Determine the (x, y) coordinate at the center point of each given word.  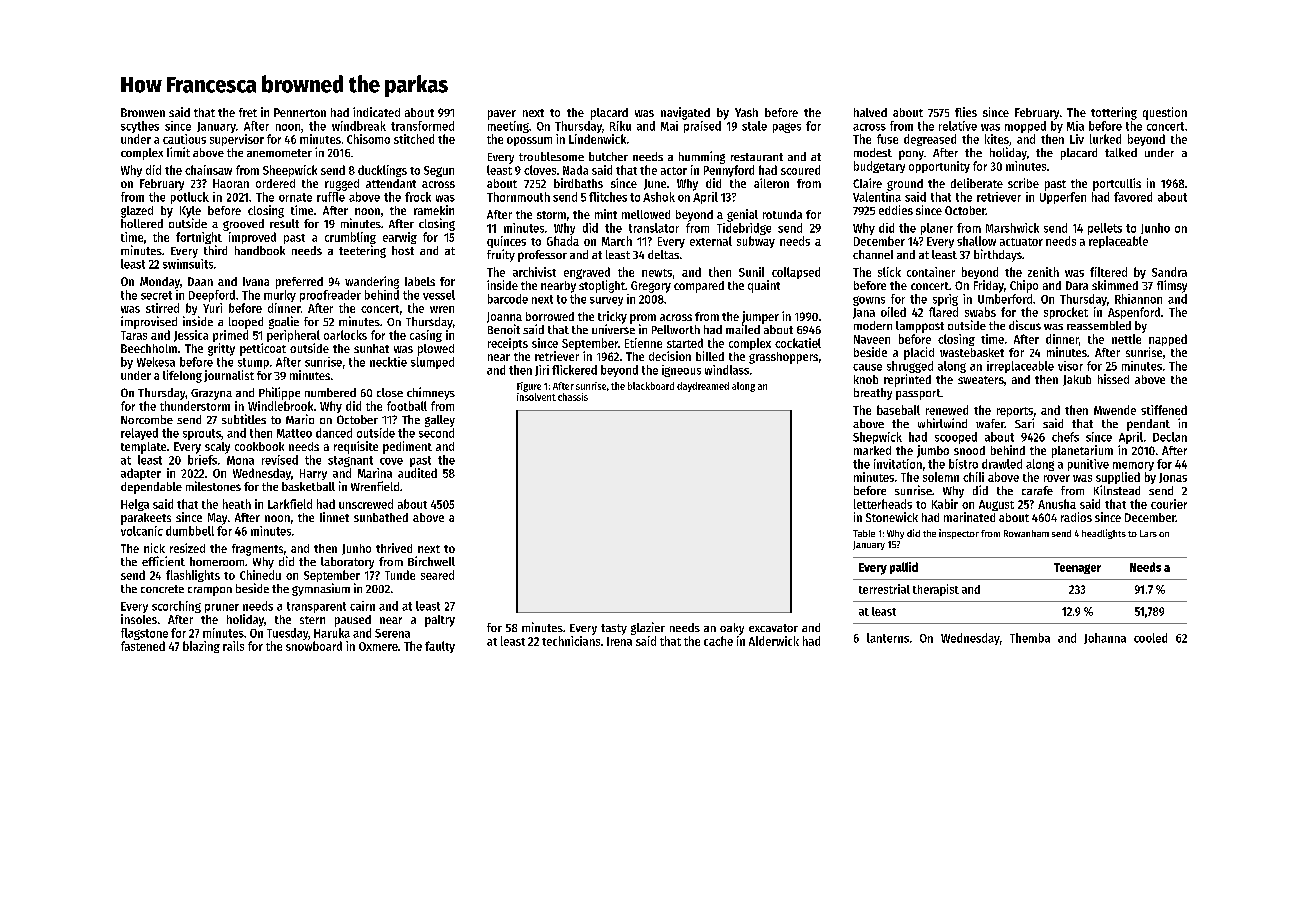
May (217, 519)
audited (417, 473)
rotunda (782, 214)
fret (248, 112)
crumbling (350, 238)
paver (502, 115)
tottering (1114, 113)
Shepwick (877, 438)
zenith (1043, 272)
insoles (139, 619)
